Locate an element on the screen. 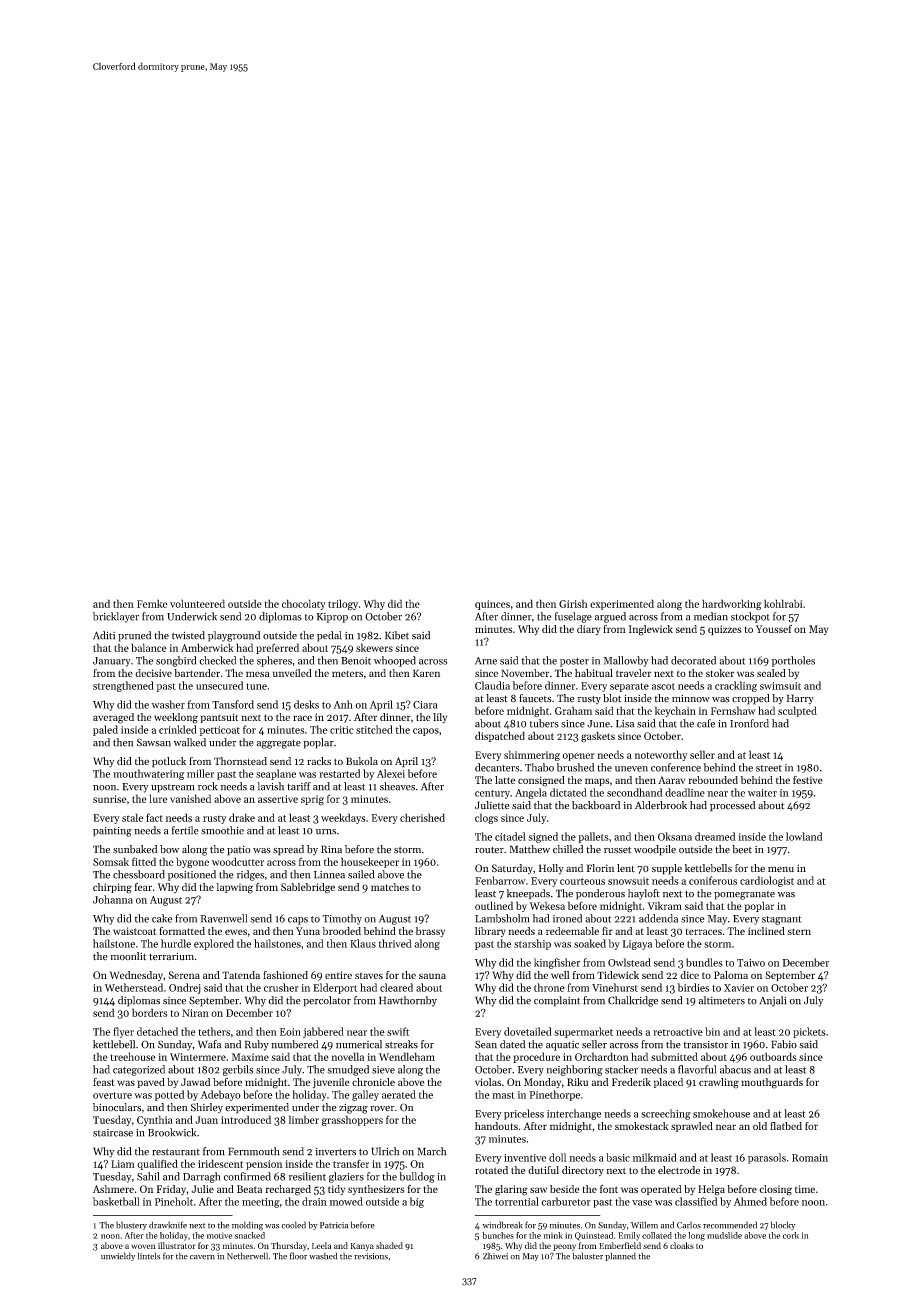 The height and width of the screenshot is (1308, 924). Ironford is located at coordinates (749, 723).
